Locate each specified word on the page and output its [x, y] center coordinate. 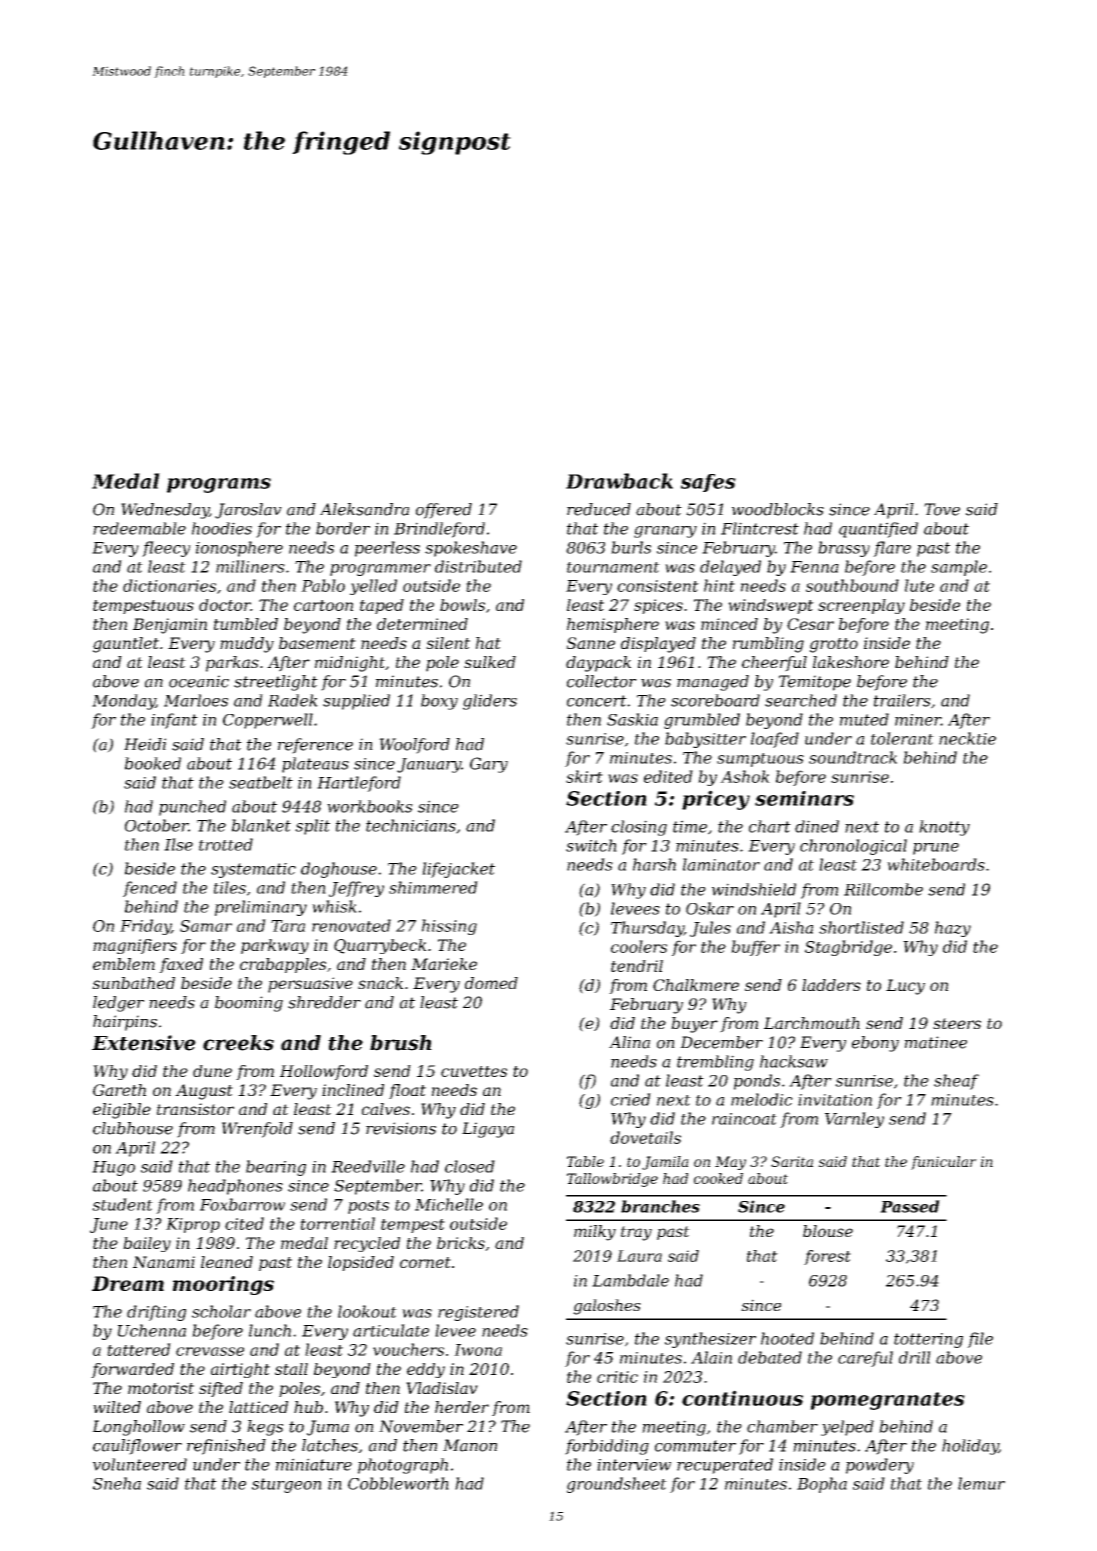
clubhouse [133, 1128]
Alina [629, 1042]
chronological [853, 847]
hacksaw [794, 1061]
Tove [942, 509]
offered [444, 511]
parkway [275, 946]
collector [602, 681]
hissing [449, 927]
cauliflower [137, 1447]
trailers [902, 700]
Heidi [145, 744]
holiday [970, 1447]
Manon [470, 1445]
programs [219, 485]
